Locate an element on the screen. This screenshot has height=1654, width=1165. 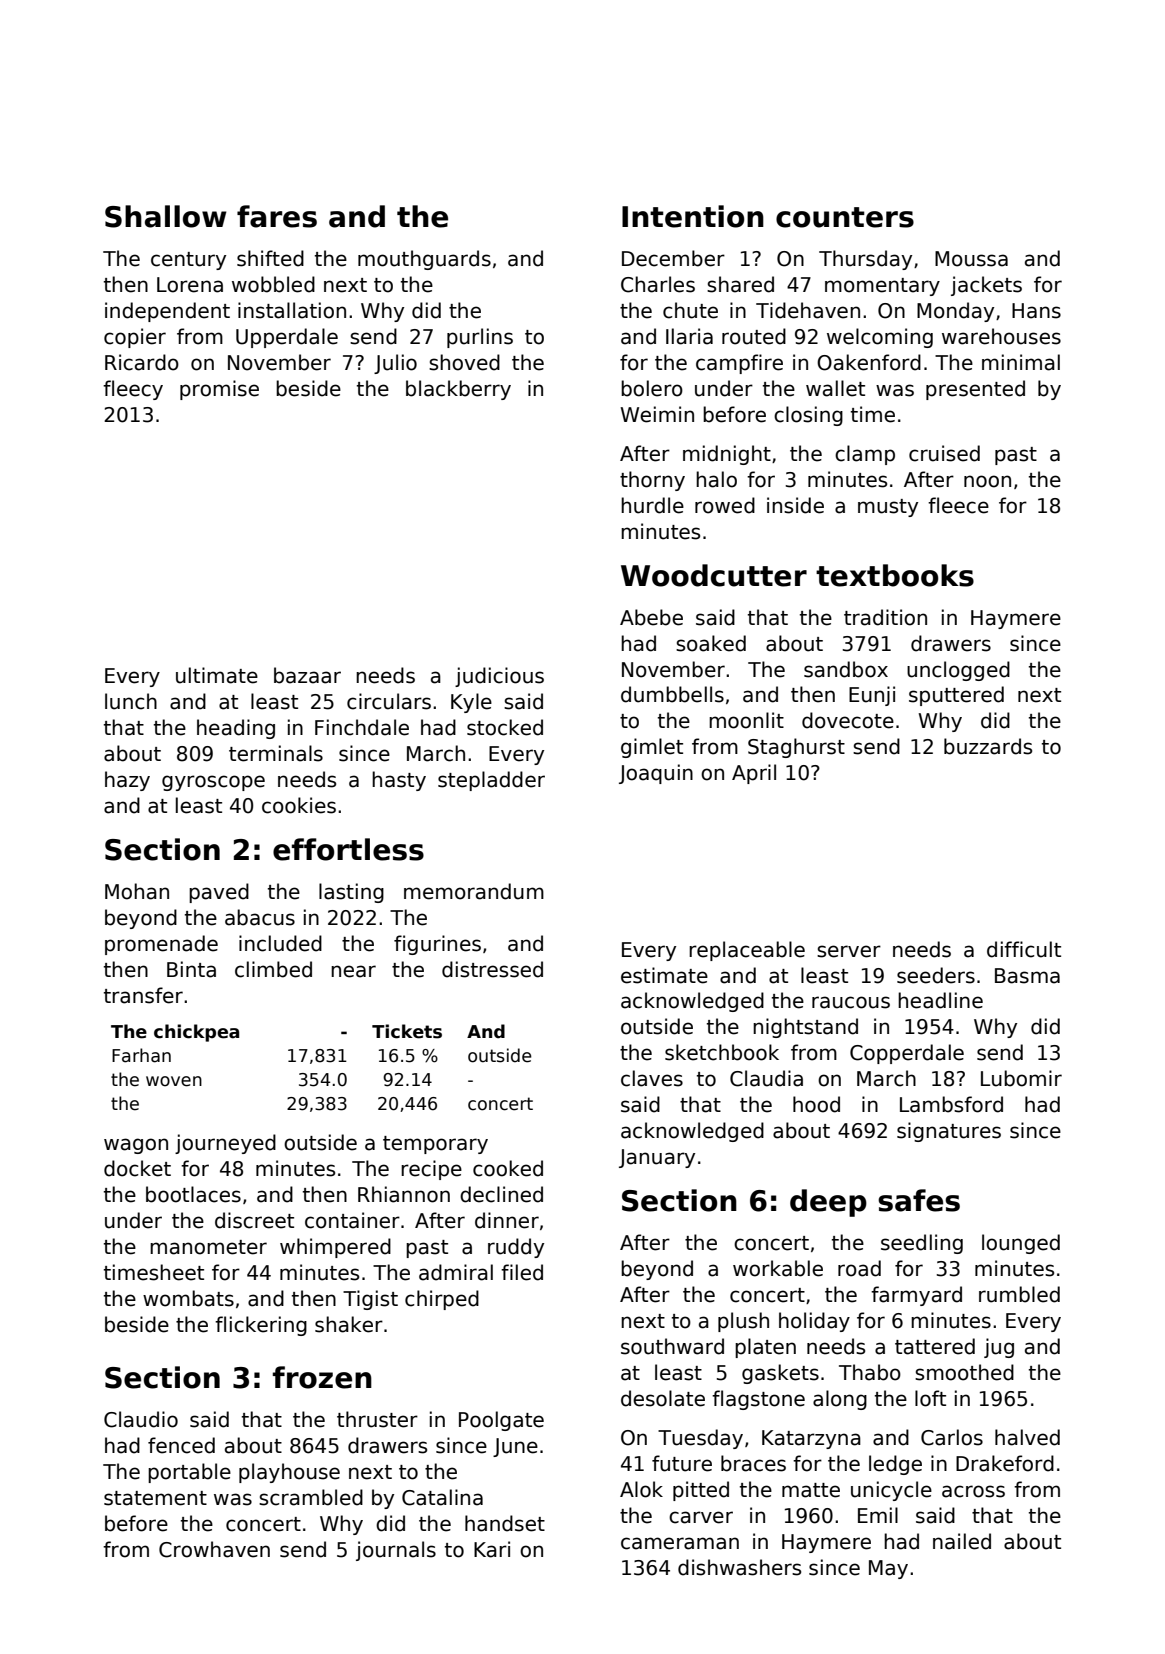
bolero is located at coordinates (652, 388).
